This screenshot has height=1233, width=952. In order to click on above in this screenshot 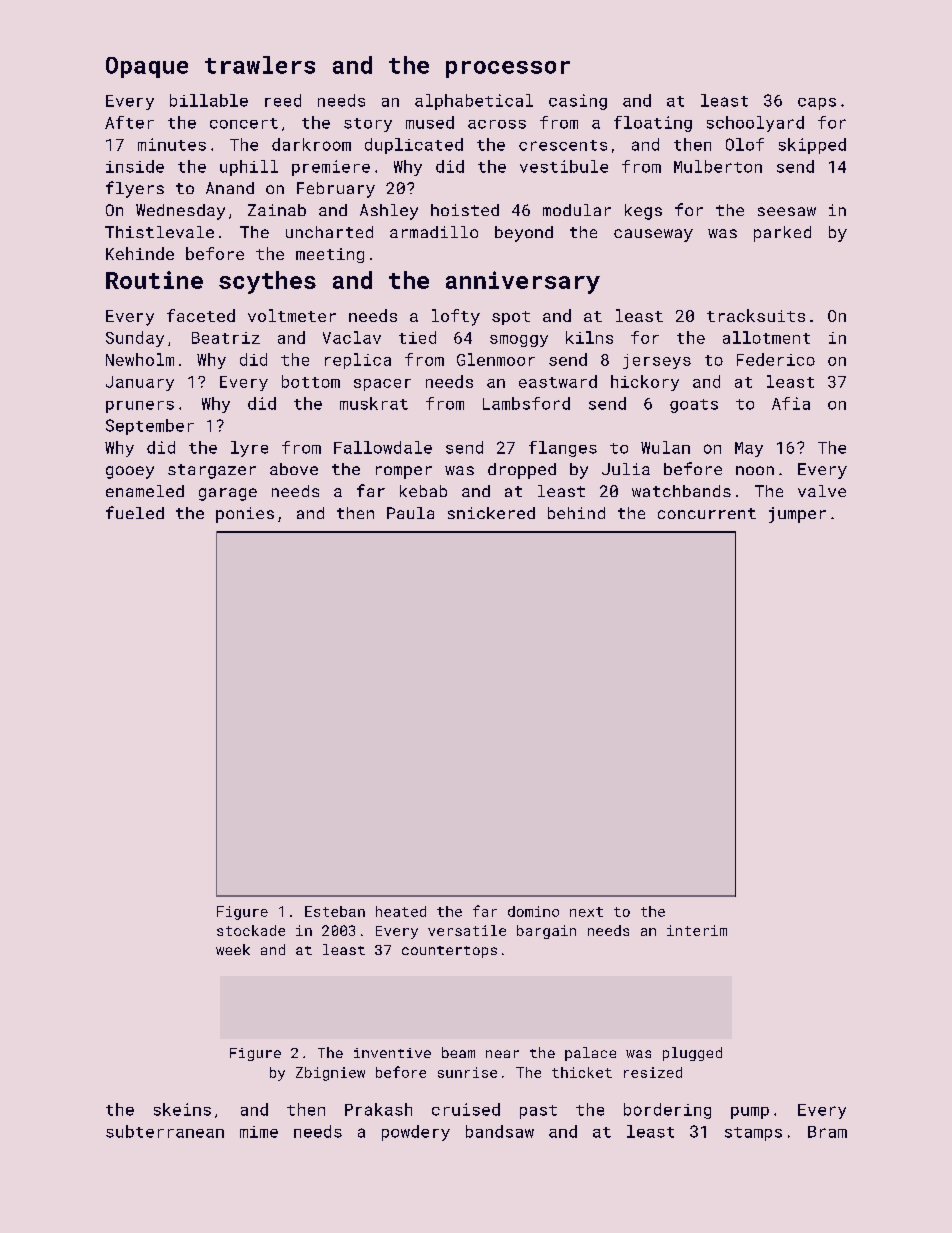, I will do `click(294, 469)`.
